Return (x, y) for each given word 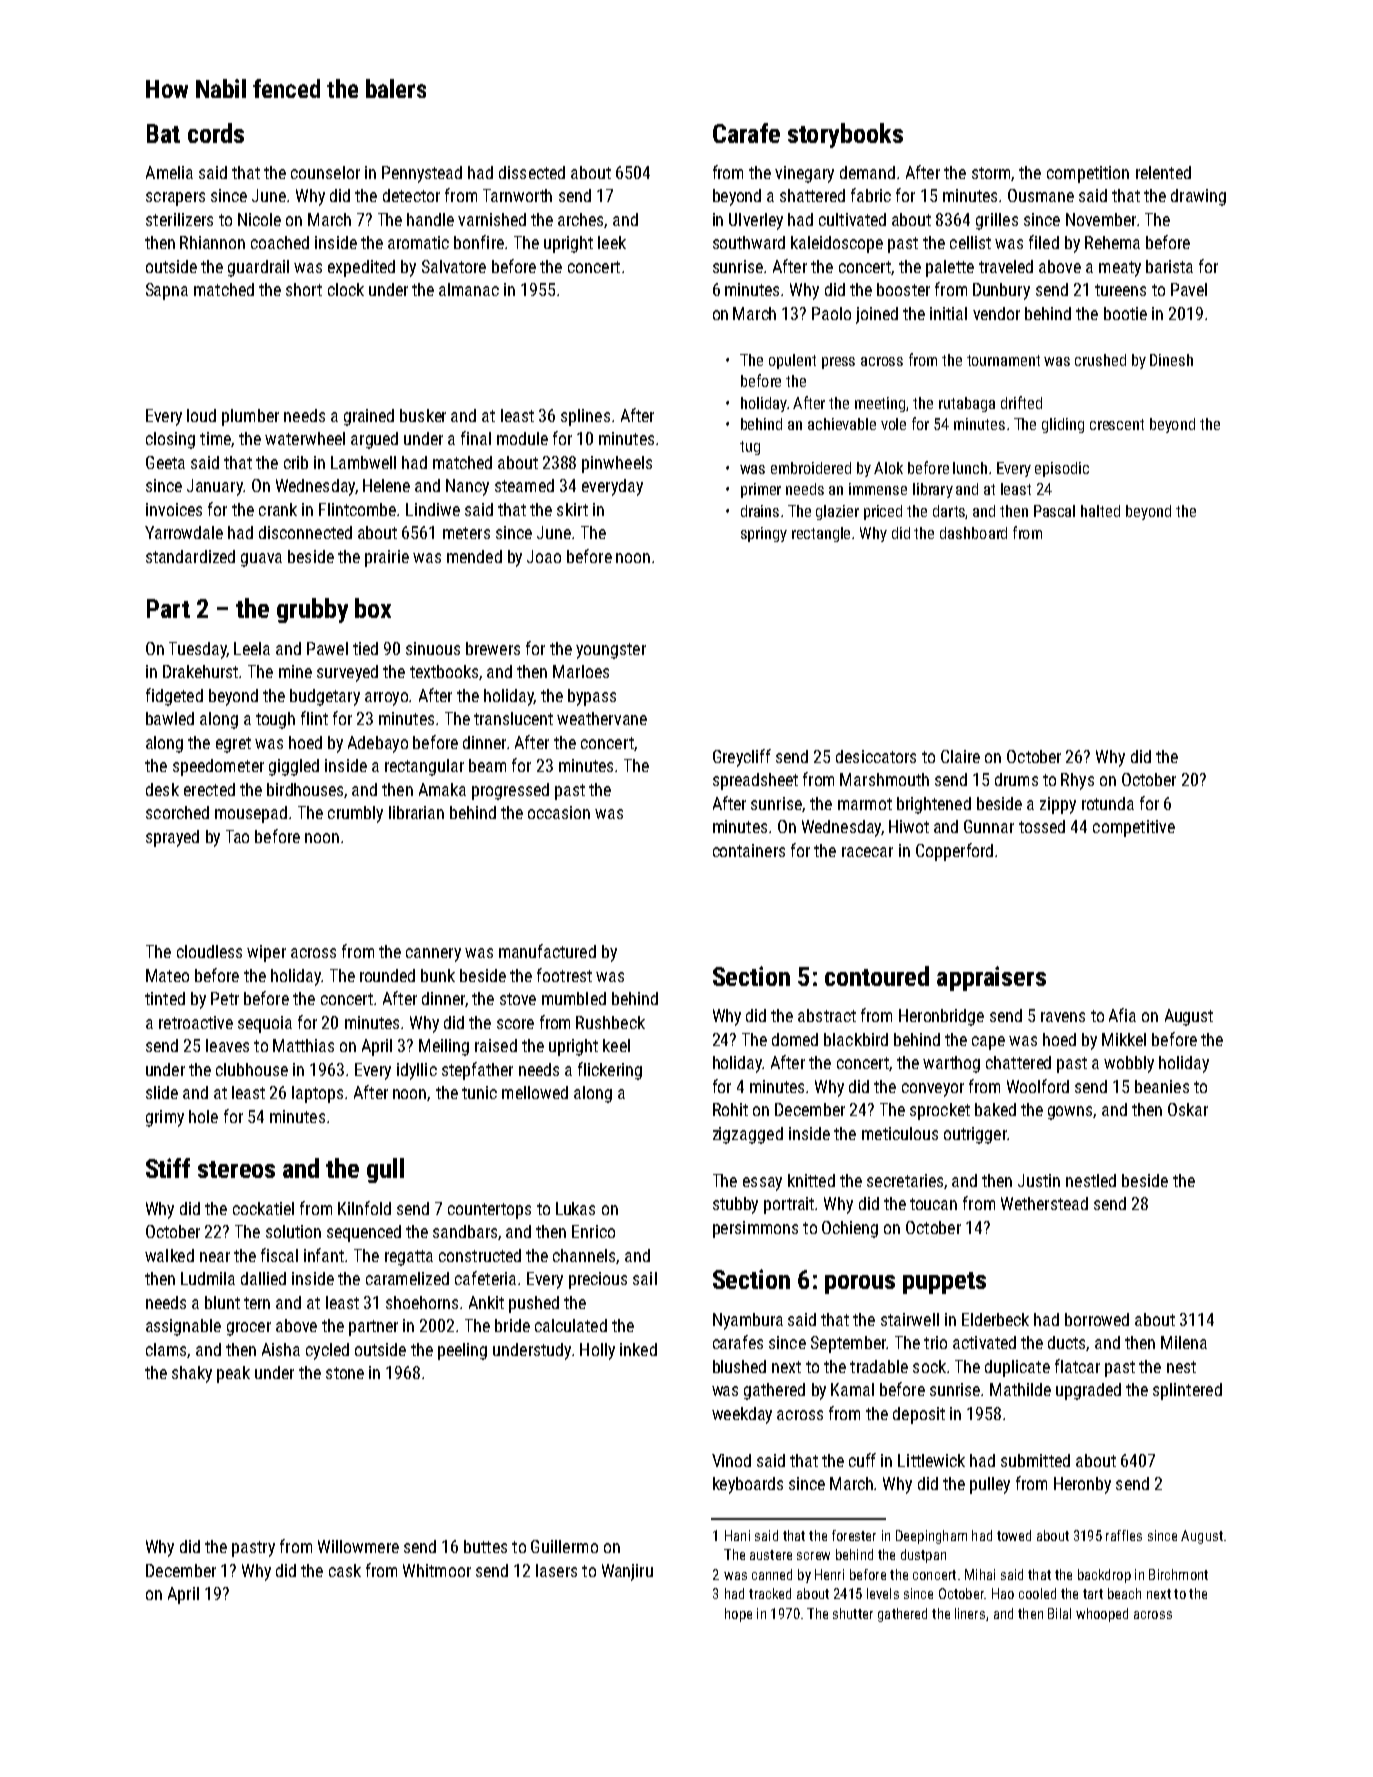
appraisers (991, 978)
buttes (485, 1546)
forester (854, 1535)
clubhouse (252, 1069)
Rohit (730, 1109)
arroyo (386, 699)
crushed (1100, 360)
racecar (867, 852)
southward (749, 242)
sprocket (940, 1111)
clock (346, 289)
